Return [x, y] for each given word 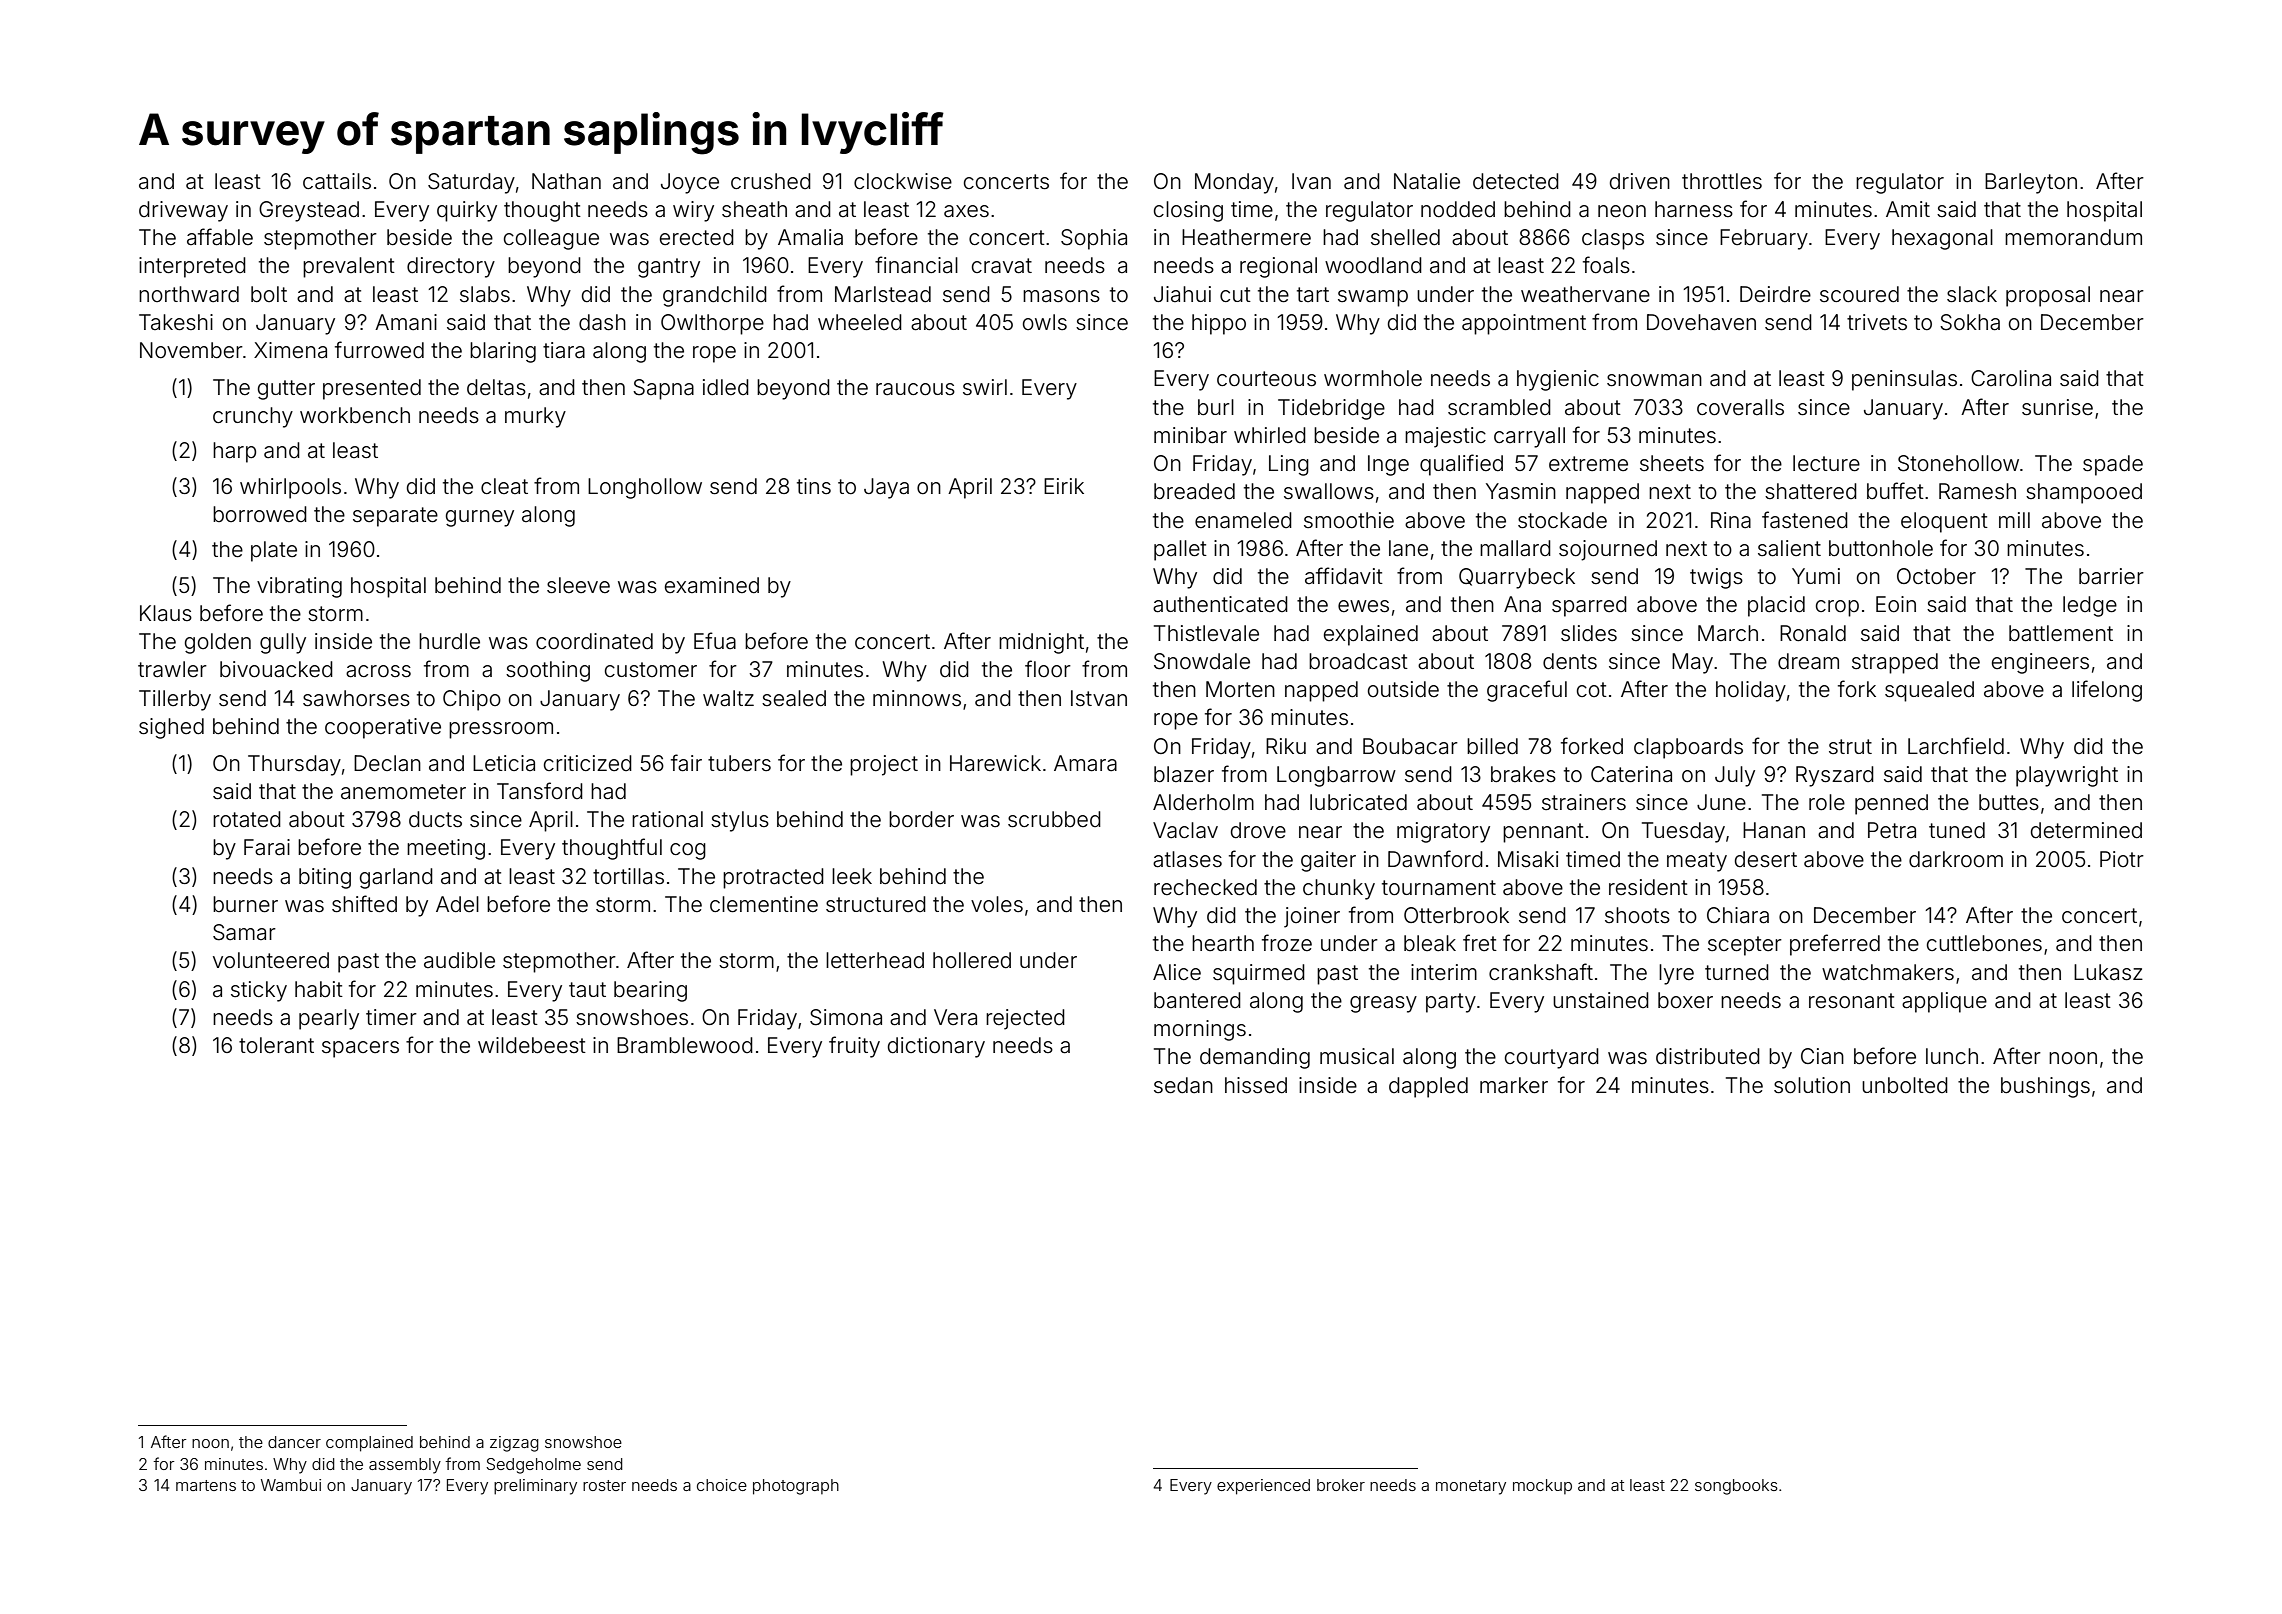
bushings [2045, 1087]
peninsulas [1904, 380]
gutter [286, 390]
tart [1313, 294]
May [1692, 663]
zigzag [514, 1444]
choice [722, 1485]
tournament [1439, 888]
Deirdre [1775, 294]
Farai [267, 847]
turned [1737, 972]
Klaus [166, 613]
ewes [1363, 606]
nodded [1458, 209]
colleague [551, 239]
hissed [1256, 1085]
